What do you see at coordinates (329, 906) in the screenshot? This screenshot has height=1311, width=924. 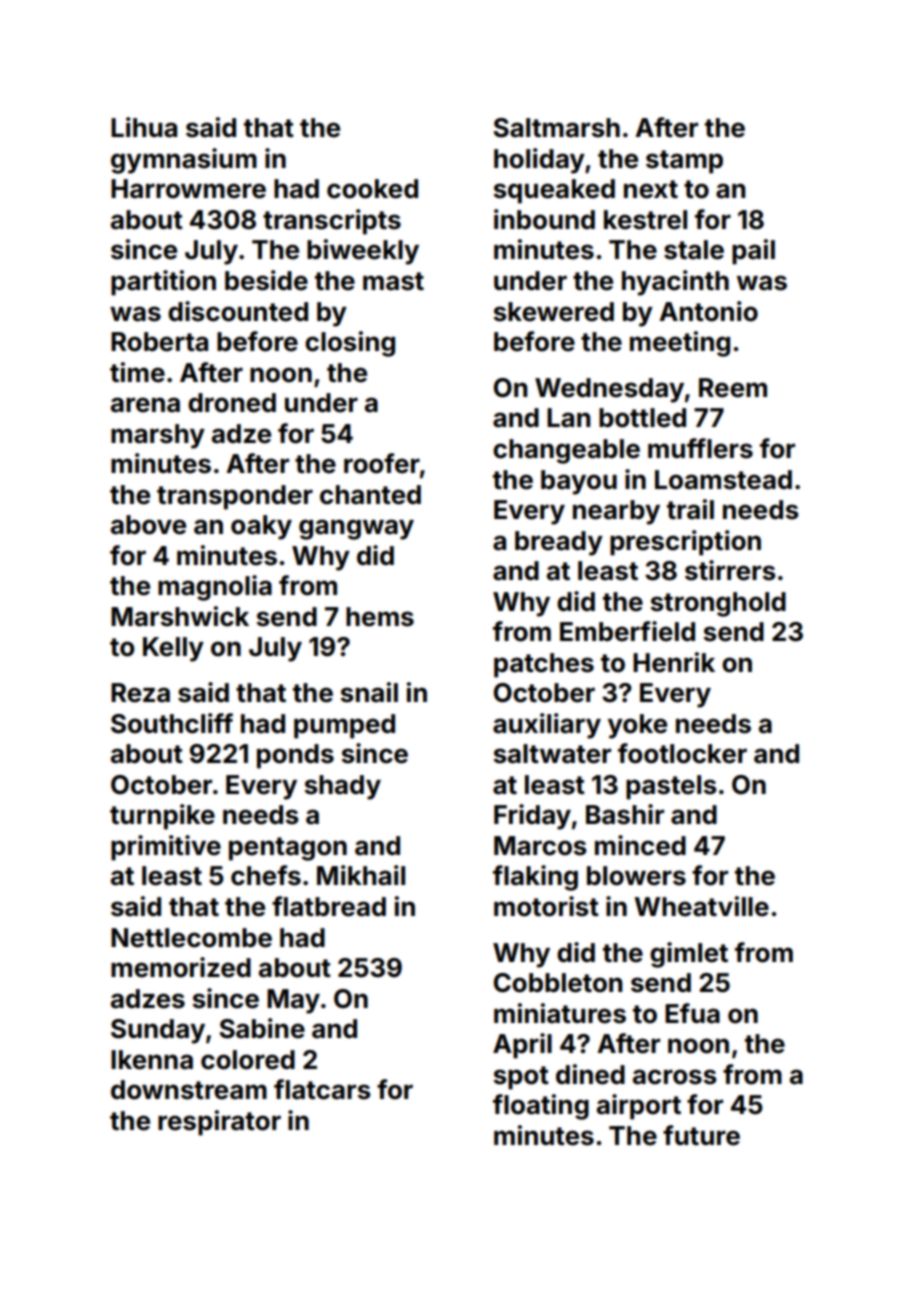 I see `flatbread` at bounding box center [329, 906].
